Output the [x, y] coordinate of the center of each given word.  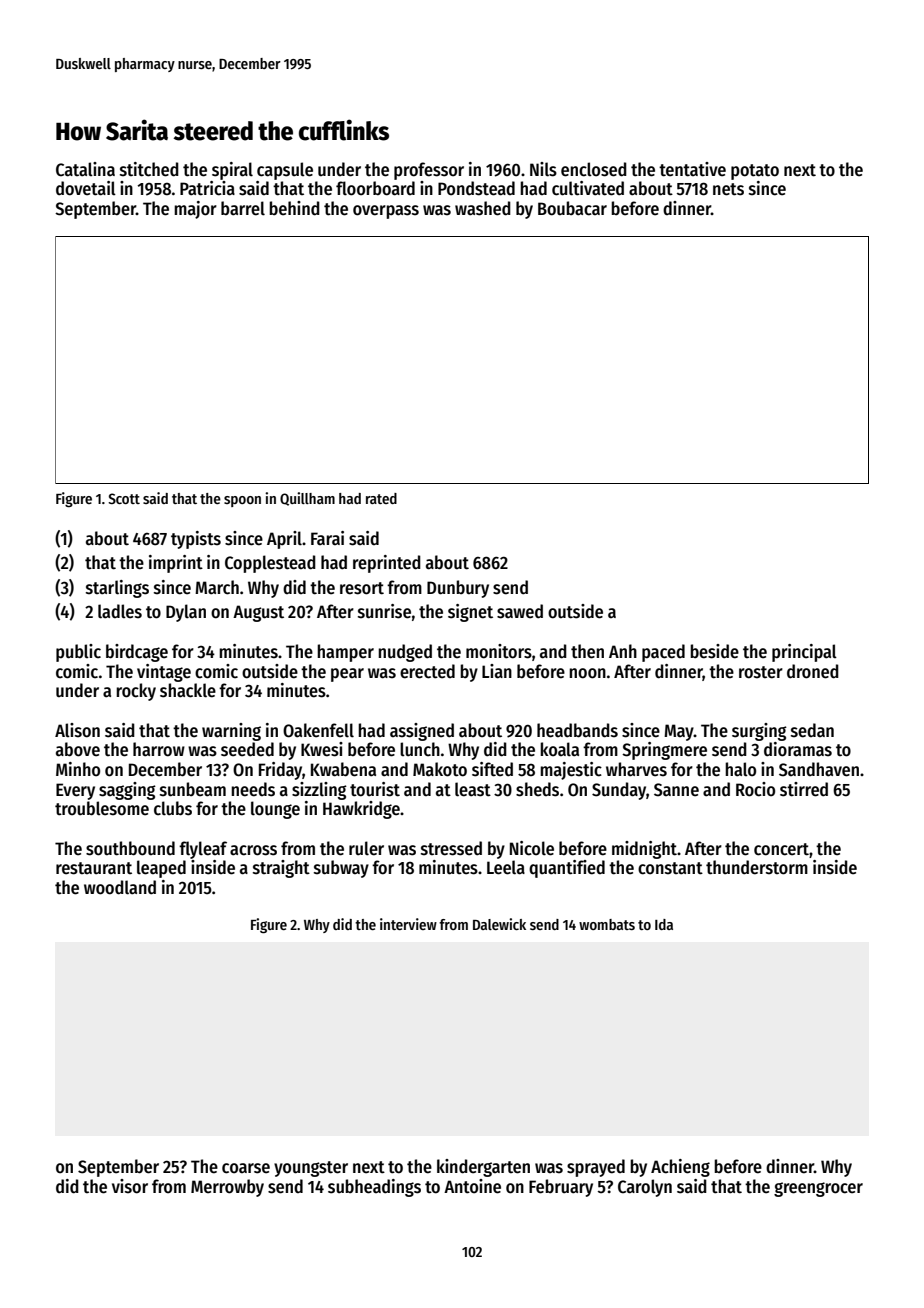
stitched [149, 169]
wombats [607, 924]
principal [804, 653]
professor [429, 171]
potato [755, 172]
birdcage [137, 653]
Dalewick [499, 924]
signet [470, 613]
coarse [246, 1168]
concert [781, 849]
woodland [120, 887]
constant [670, 868]
